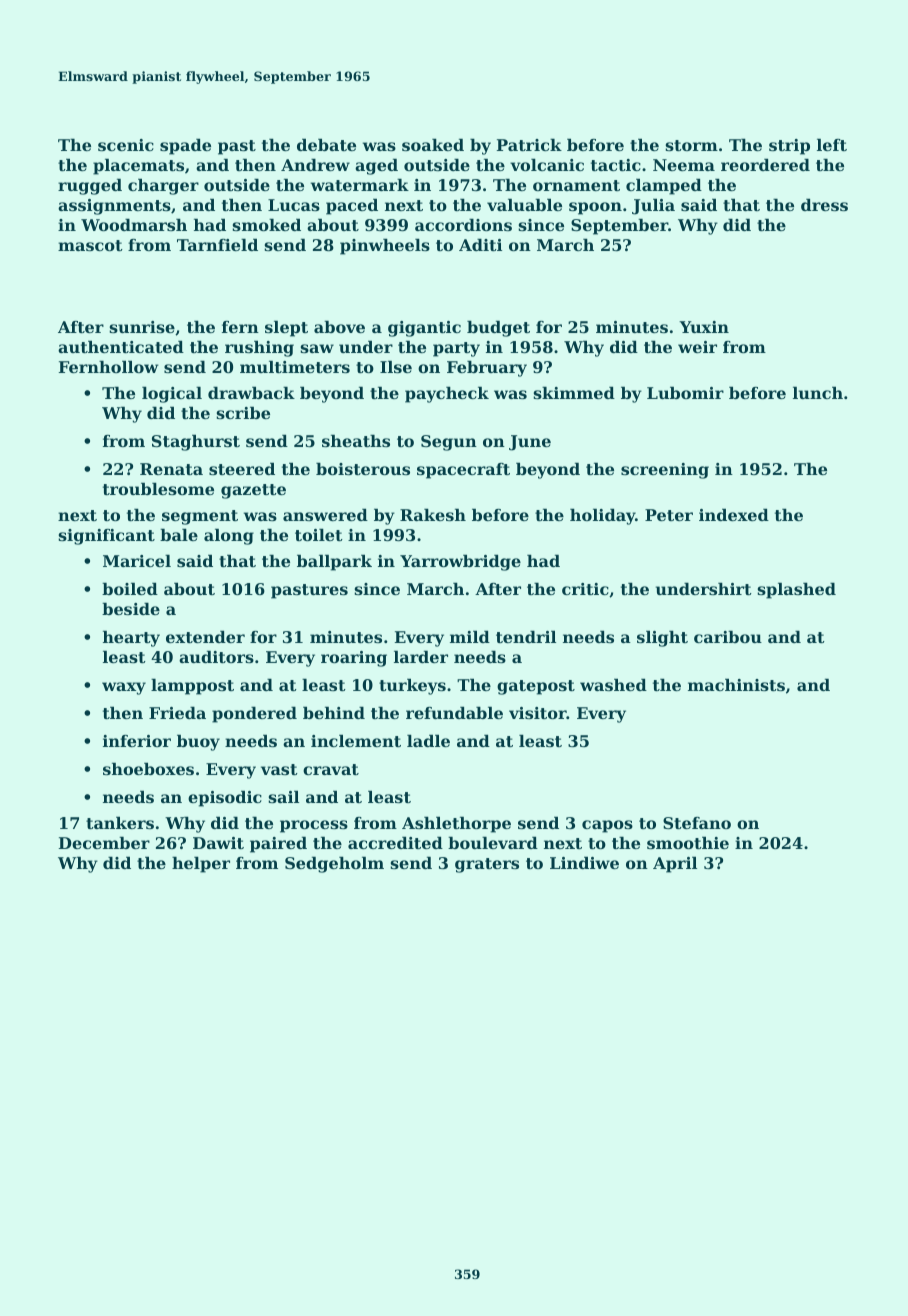 This screenshot has height=1316, width=908. I want to click on along, so click(229, 537).
